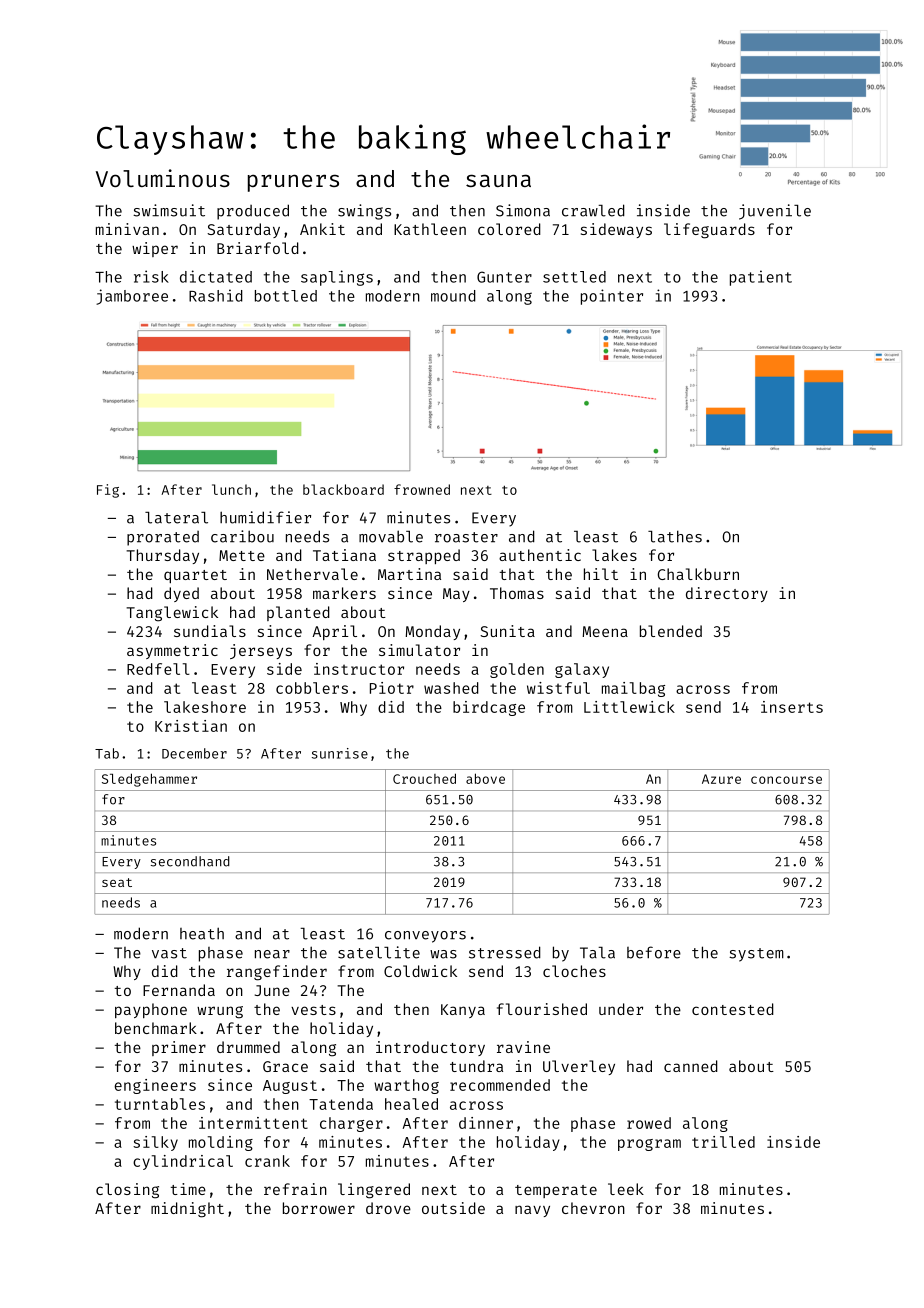 The image size is (924, 1308). I want to click on Piotr, so click(392, 688).
